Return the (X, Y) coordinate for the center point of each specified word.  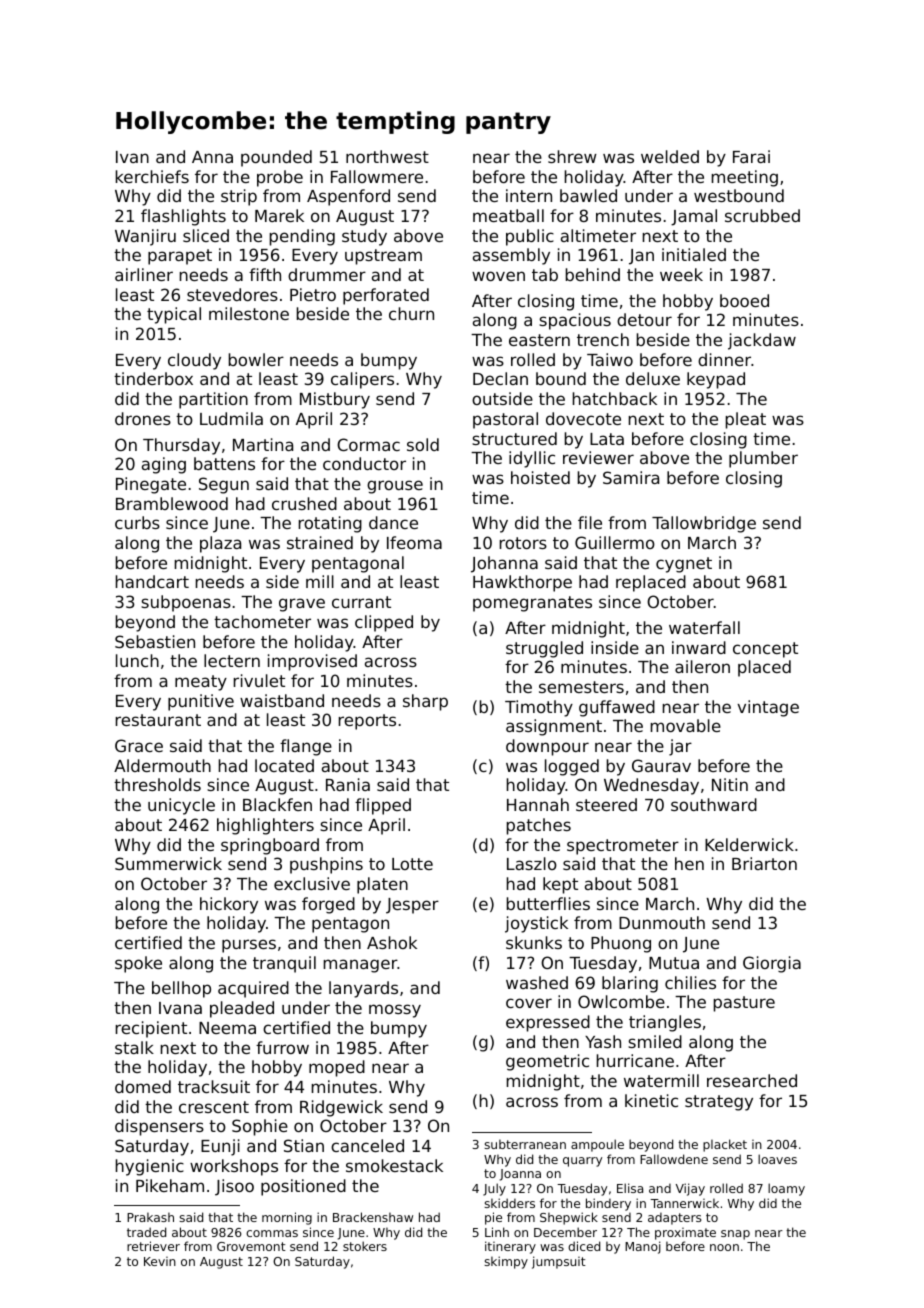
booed (744, 300)
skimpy (506, 1262)
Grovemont (251, 1246)
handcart (152, 581)
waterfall (704, 627)
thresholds (157, 784)
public (530, 237)
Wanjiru (145, 237)
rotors (523, 543)
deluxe (653, 378)
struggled (544, 649)
